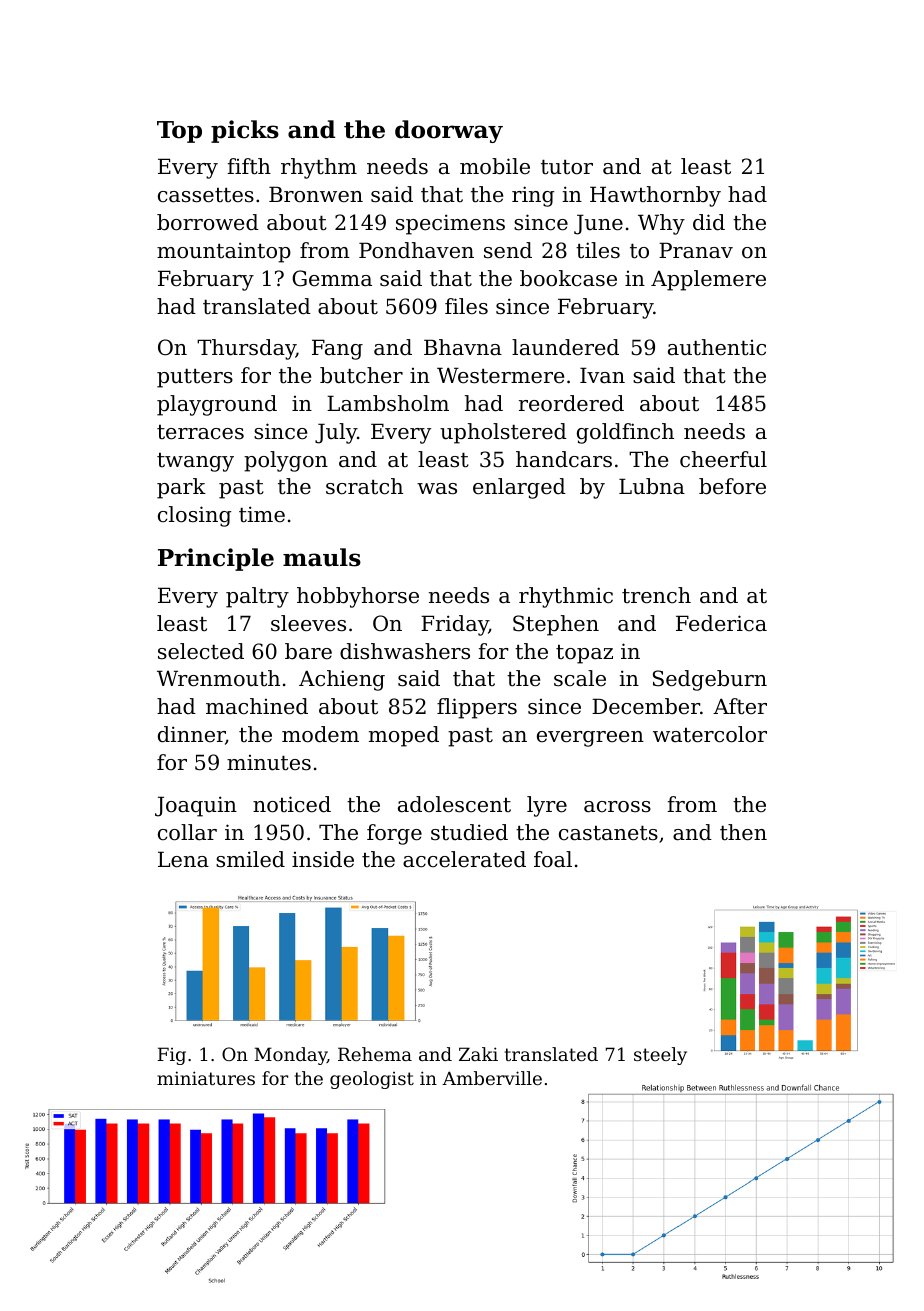  I want to click on After, so click(740, 706).
